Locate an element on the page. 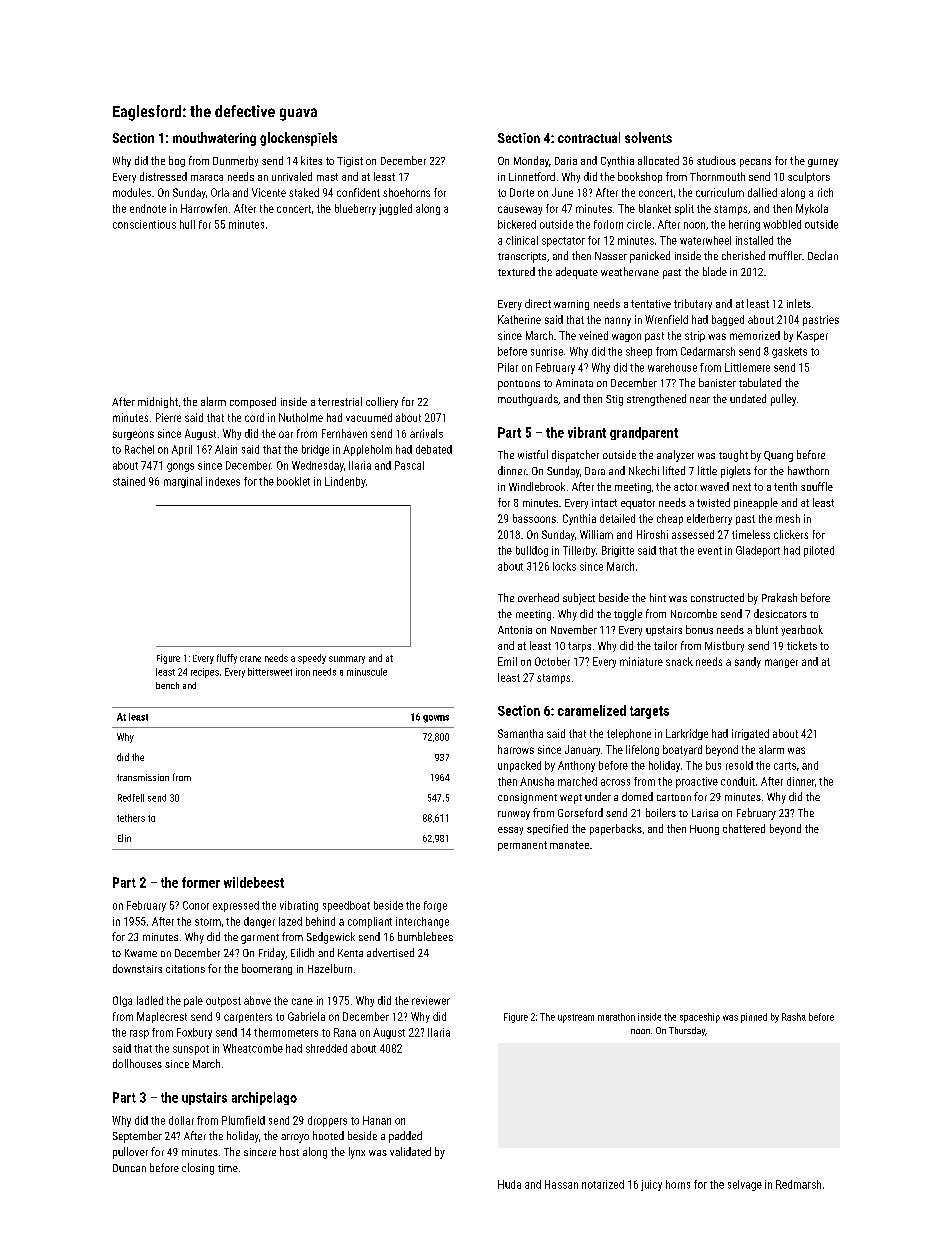 This document has width=952, height=1233. transmission is located at coordinates (143, 777).
